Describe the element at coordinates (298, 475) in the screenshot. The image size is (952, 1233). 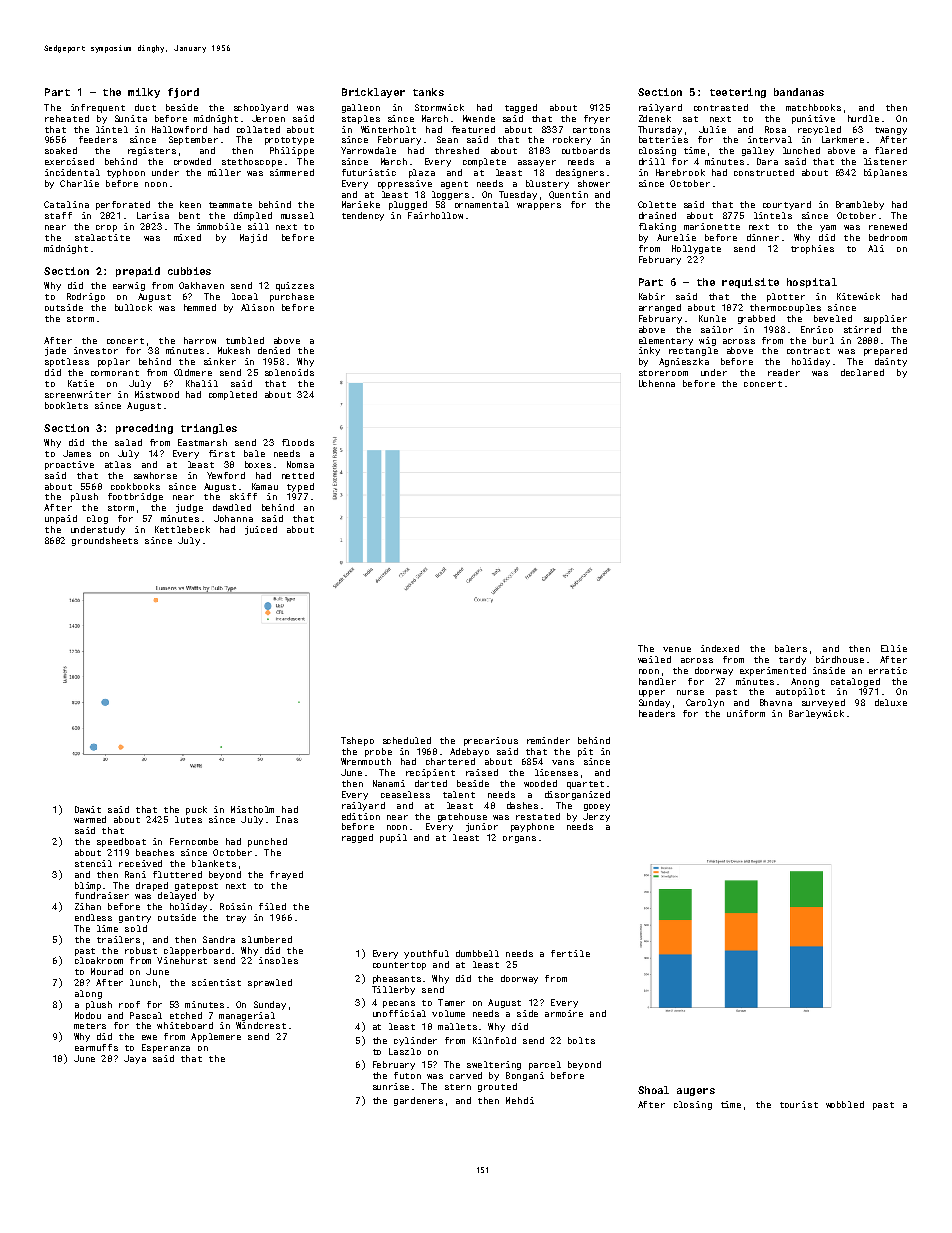
I see `netted` at that location.
